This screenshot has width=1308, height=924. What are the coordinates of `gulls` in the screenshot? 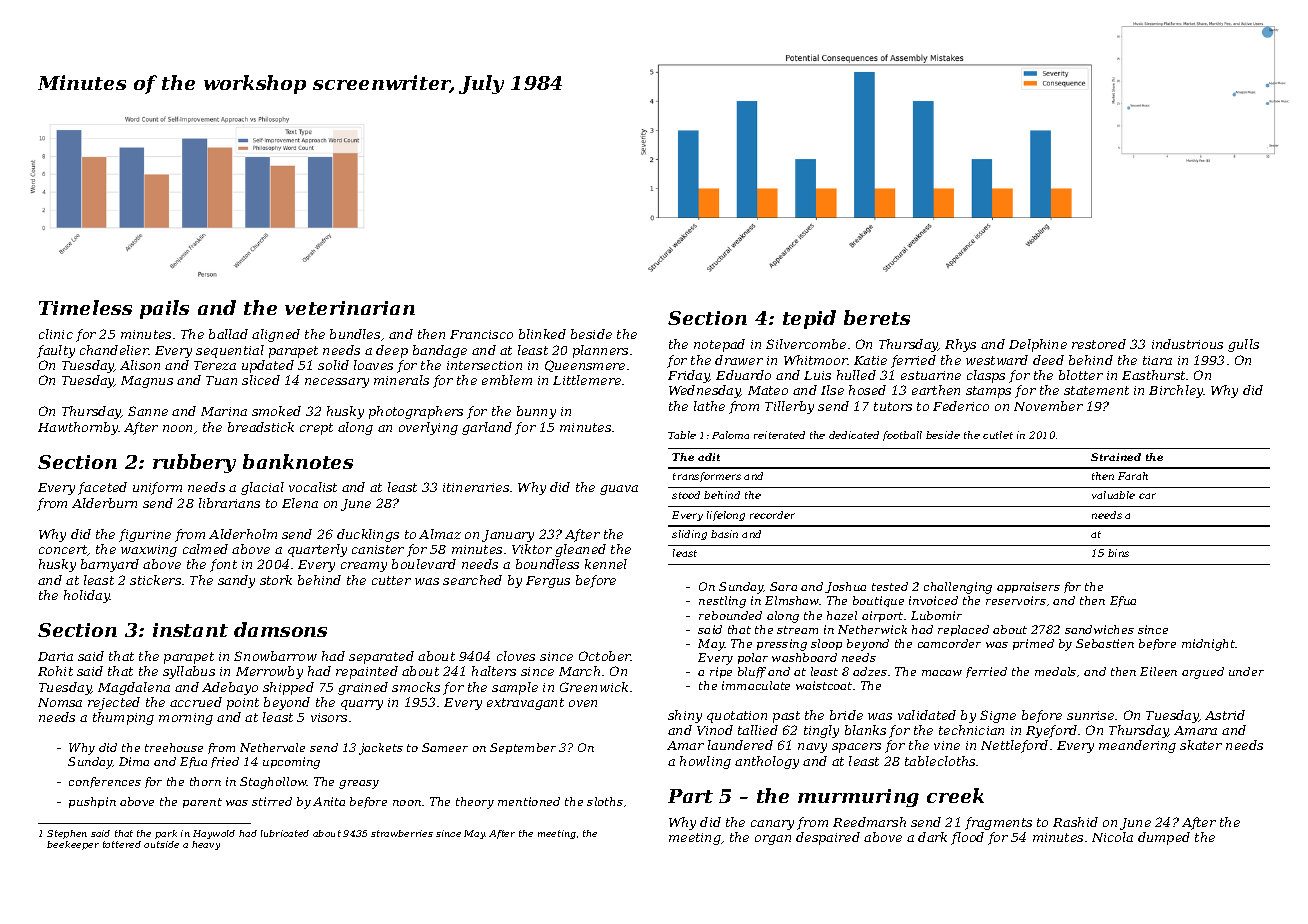 It's located at (1243, 345).
